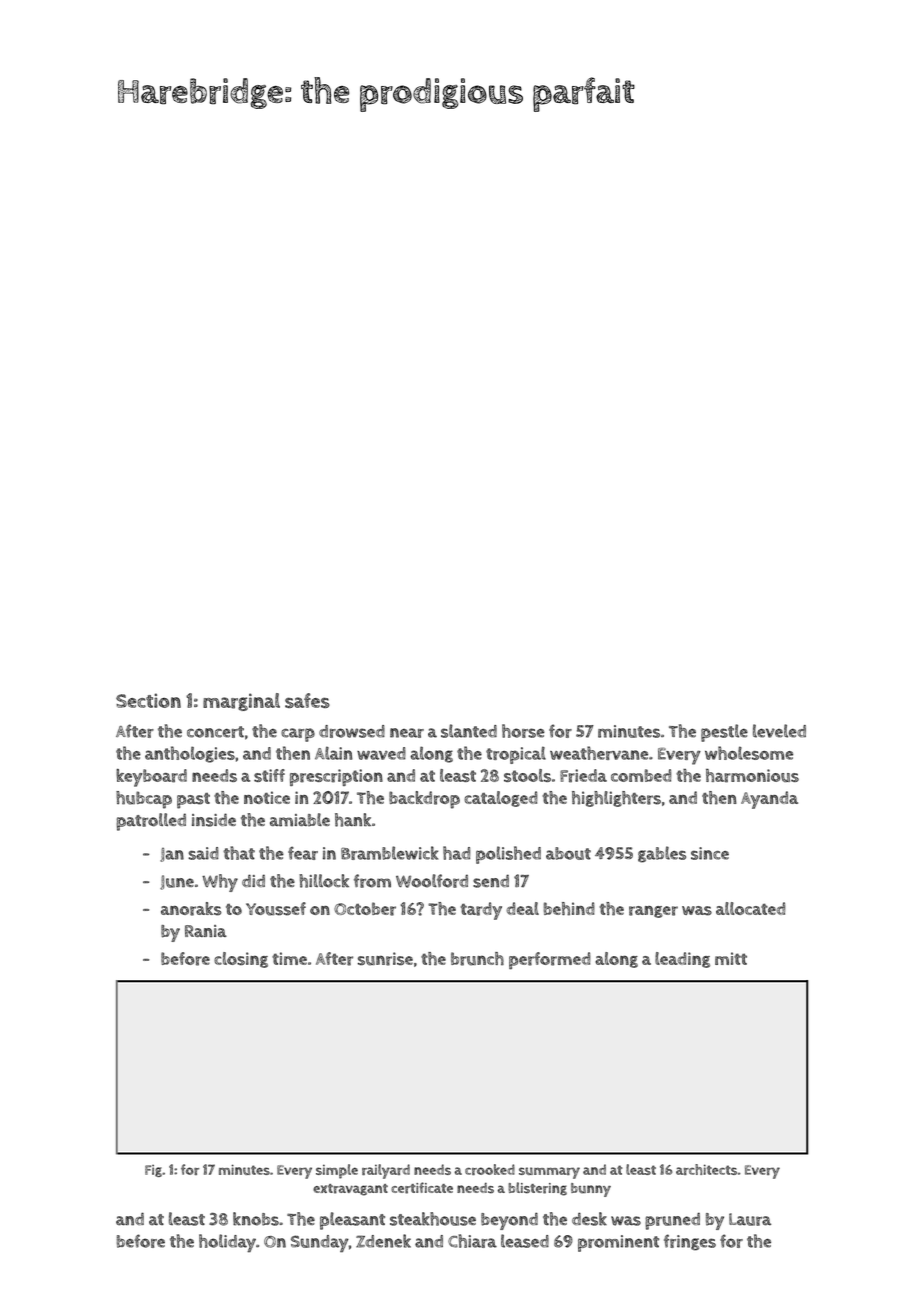 The width and height of the screenshot is (924, 1314). Describe the element at coordinates (148, 700) in the screenshot. I see `Section` at that location.
